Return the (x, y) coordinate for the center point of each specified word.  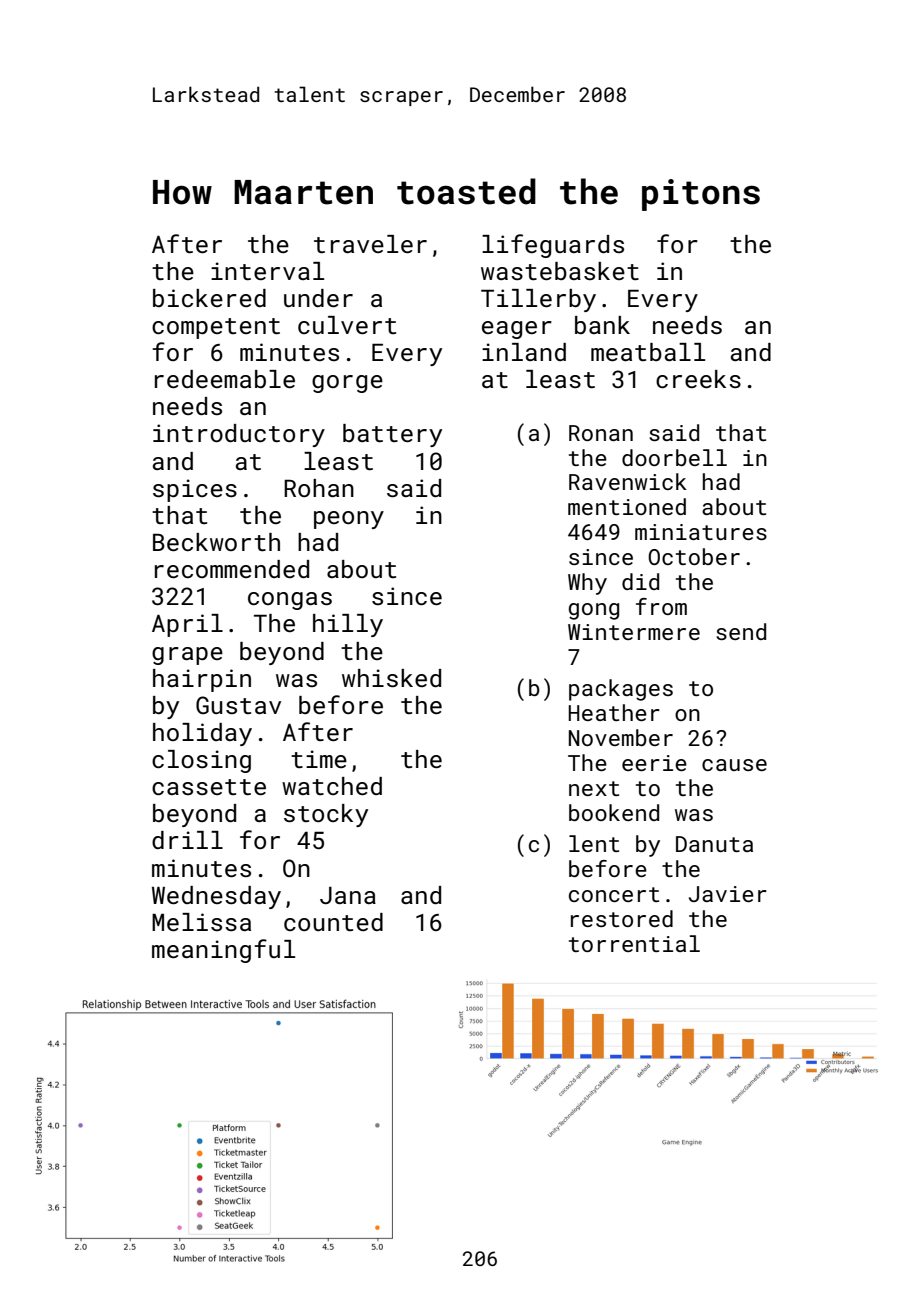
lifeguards (553, 246)
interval (267, 271)
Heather (614, 712)
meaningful (223, 951)
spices (195, 490)
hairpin (202, 680)
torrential (634, 943)
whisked (391, 678)
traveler (370, 244)
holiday (202, 734)
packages (621, 690)
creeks (698, 379)
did (640, 581)
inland (524, 352)
